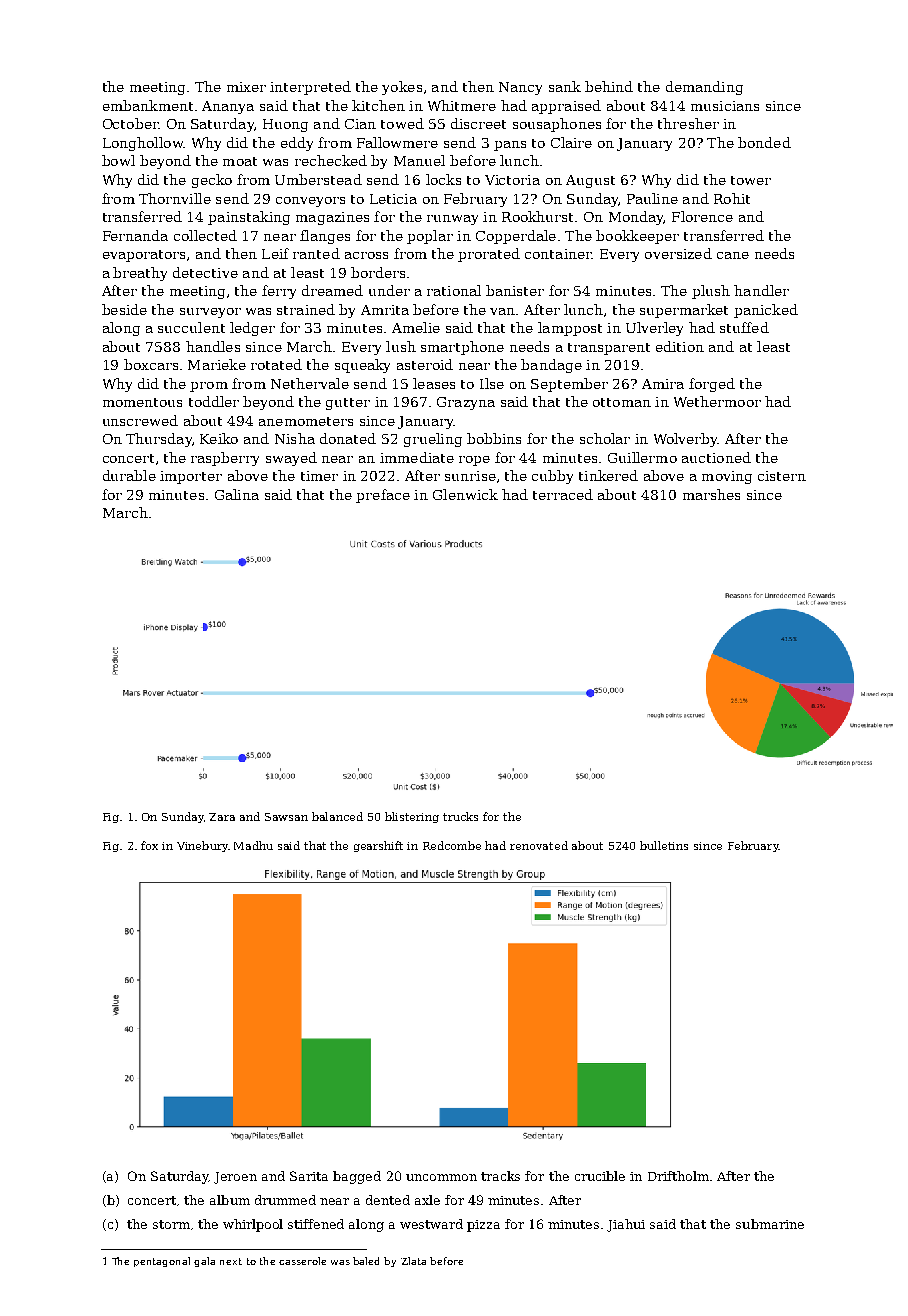  Describe the element at coordinates (151, 364) in the page. I see `boxcars` at that location.
